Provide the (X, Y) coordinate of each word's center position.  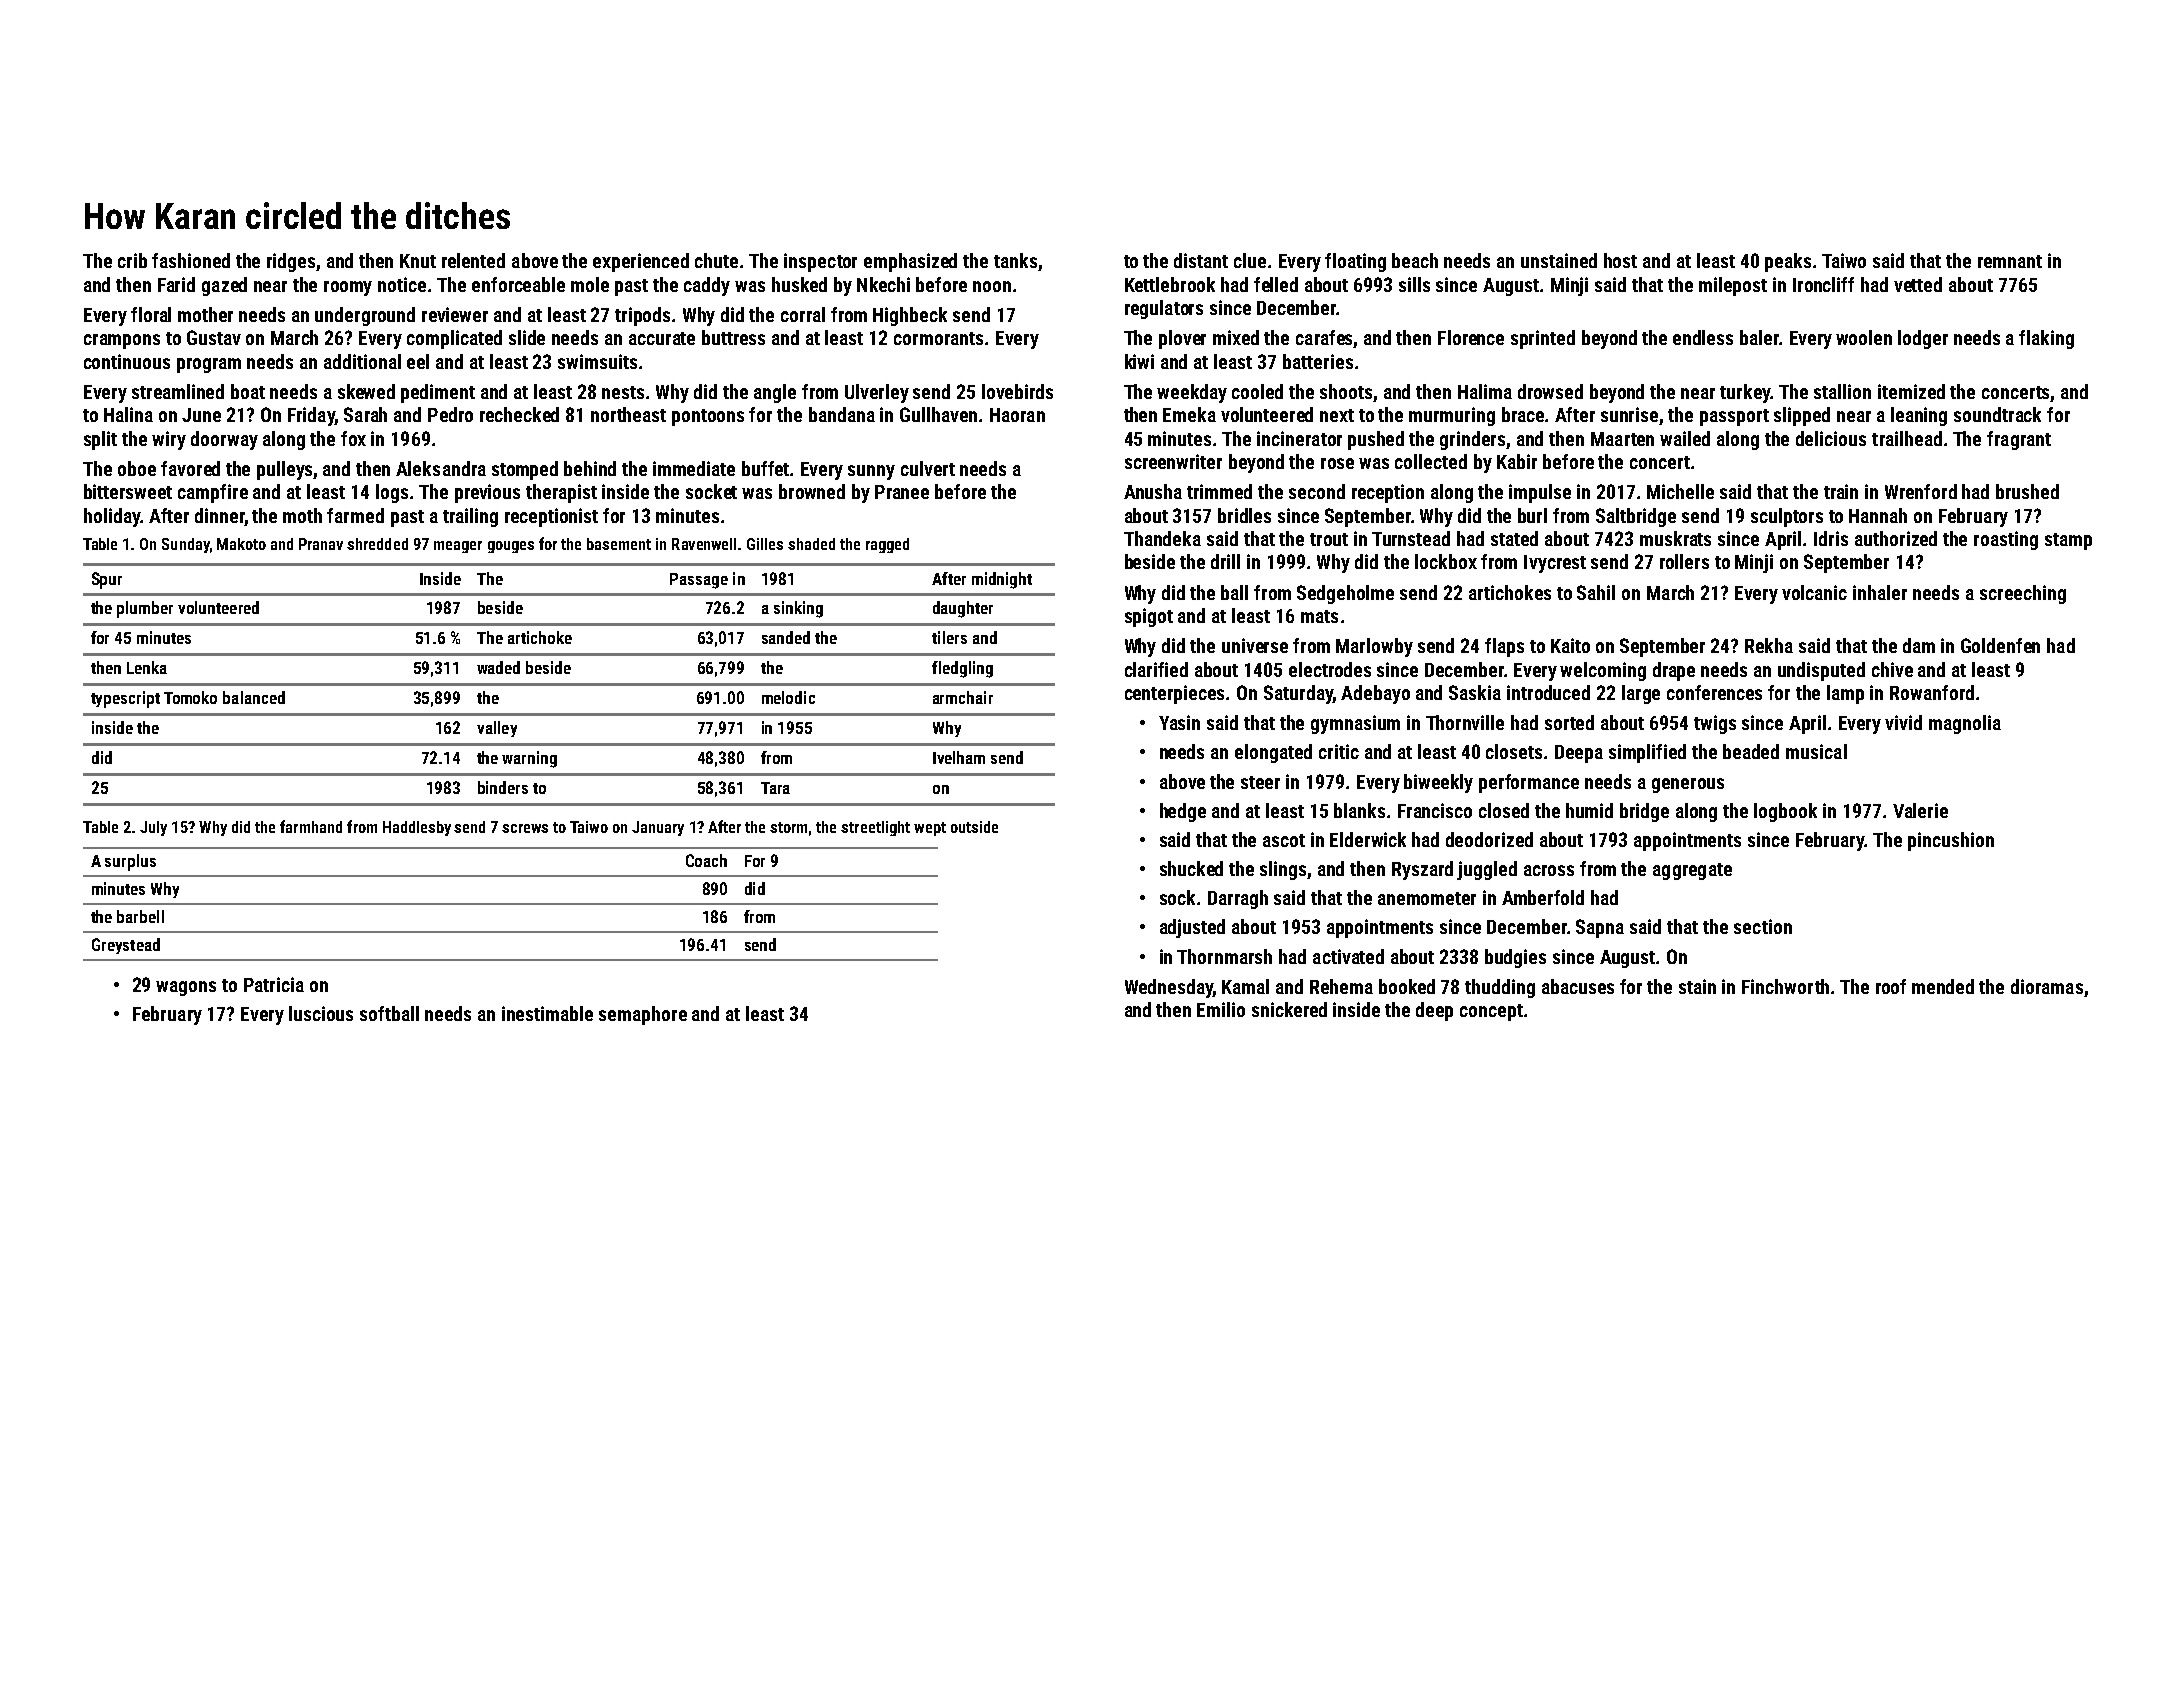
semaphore (643, 1015)
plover (1182, 339)
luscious (321, 1013)
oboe (137, 468)
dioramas (2047, 986)
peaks (1788, 262)
